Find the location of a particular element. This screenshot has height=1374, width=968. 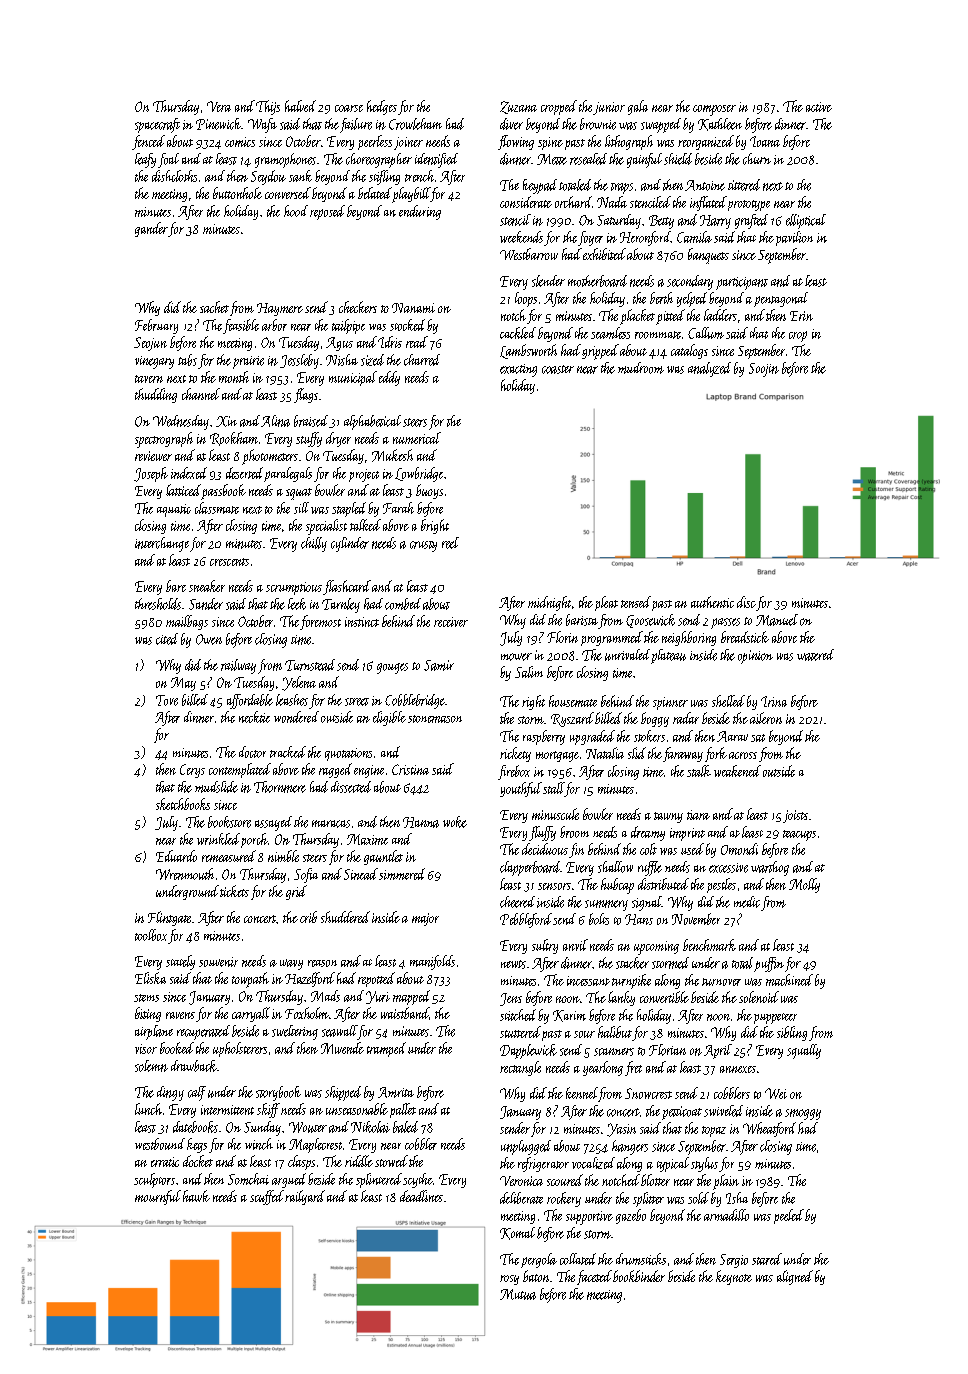

hood is located at coordinates (296, 211).
